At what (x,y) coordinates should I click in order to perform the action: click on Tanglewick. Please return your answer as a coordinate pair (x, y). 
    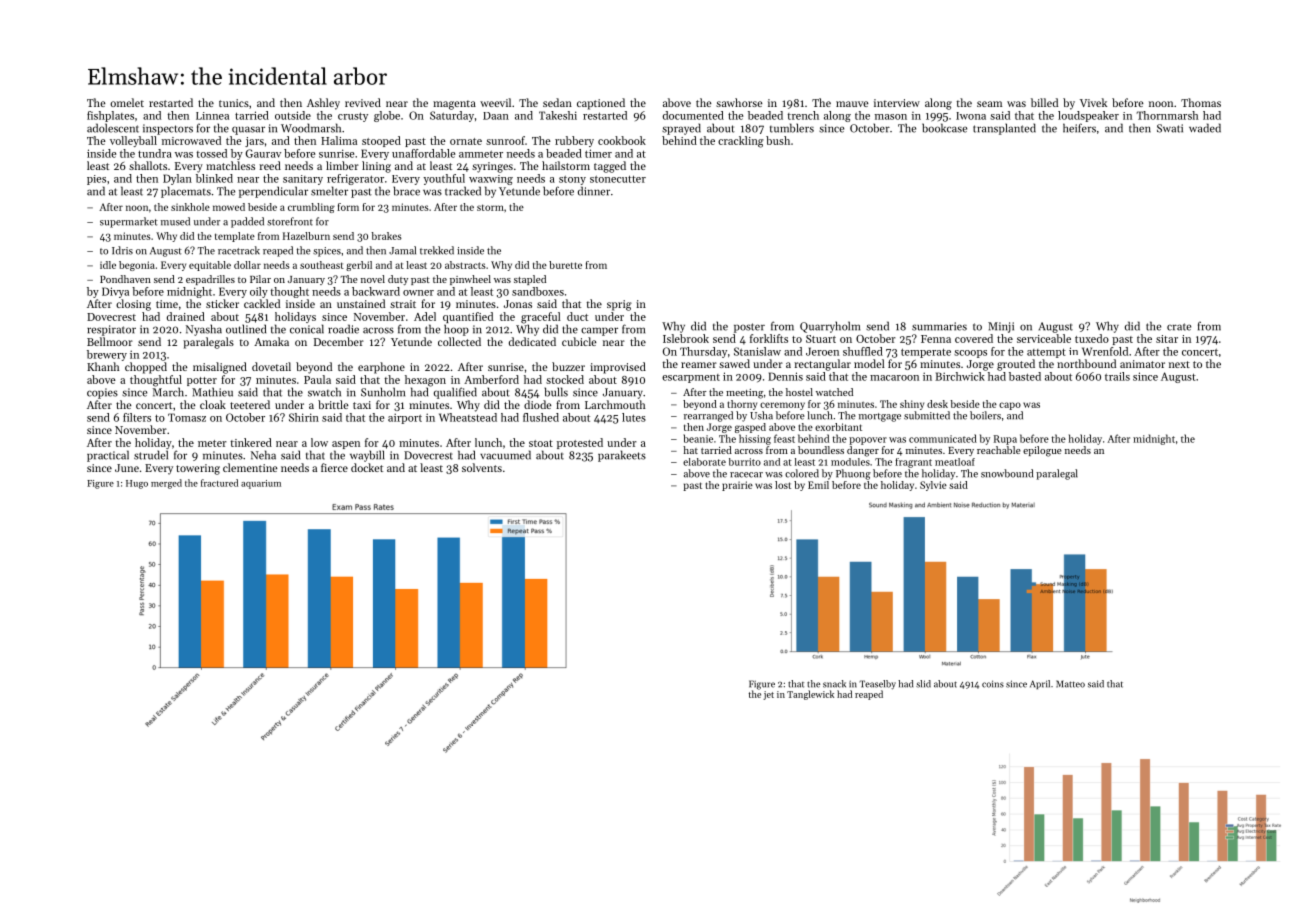
    Looking at the image, I should click on (810, 695).
